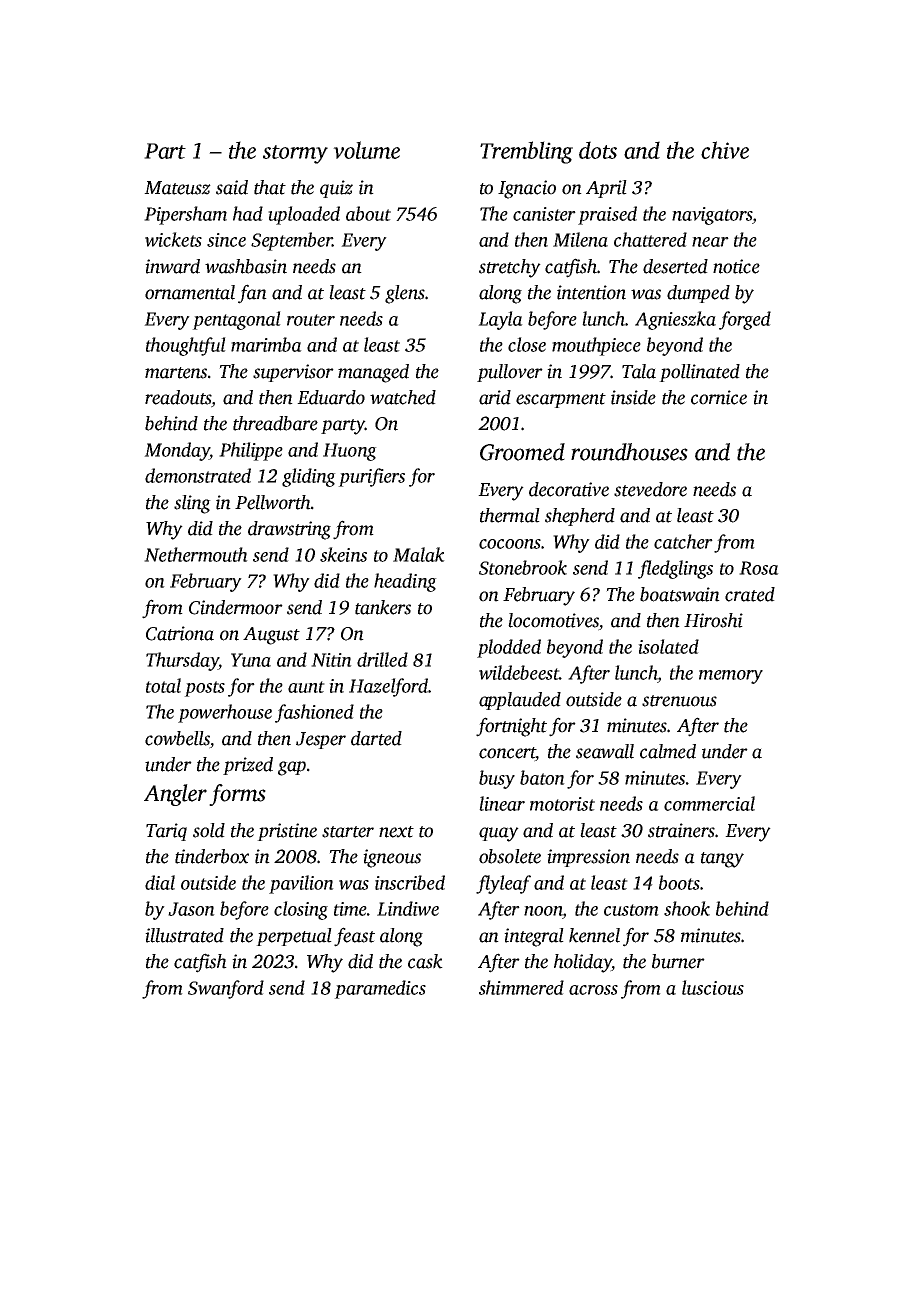 Image resolution: width=924 pixels, height=1314 pixels. What do you see at coordinates (383, 607) in the image?
I see `tankers` at bounding box center [383, 607].
